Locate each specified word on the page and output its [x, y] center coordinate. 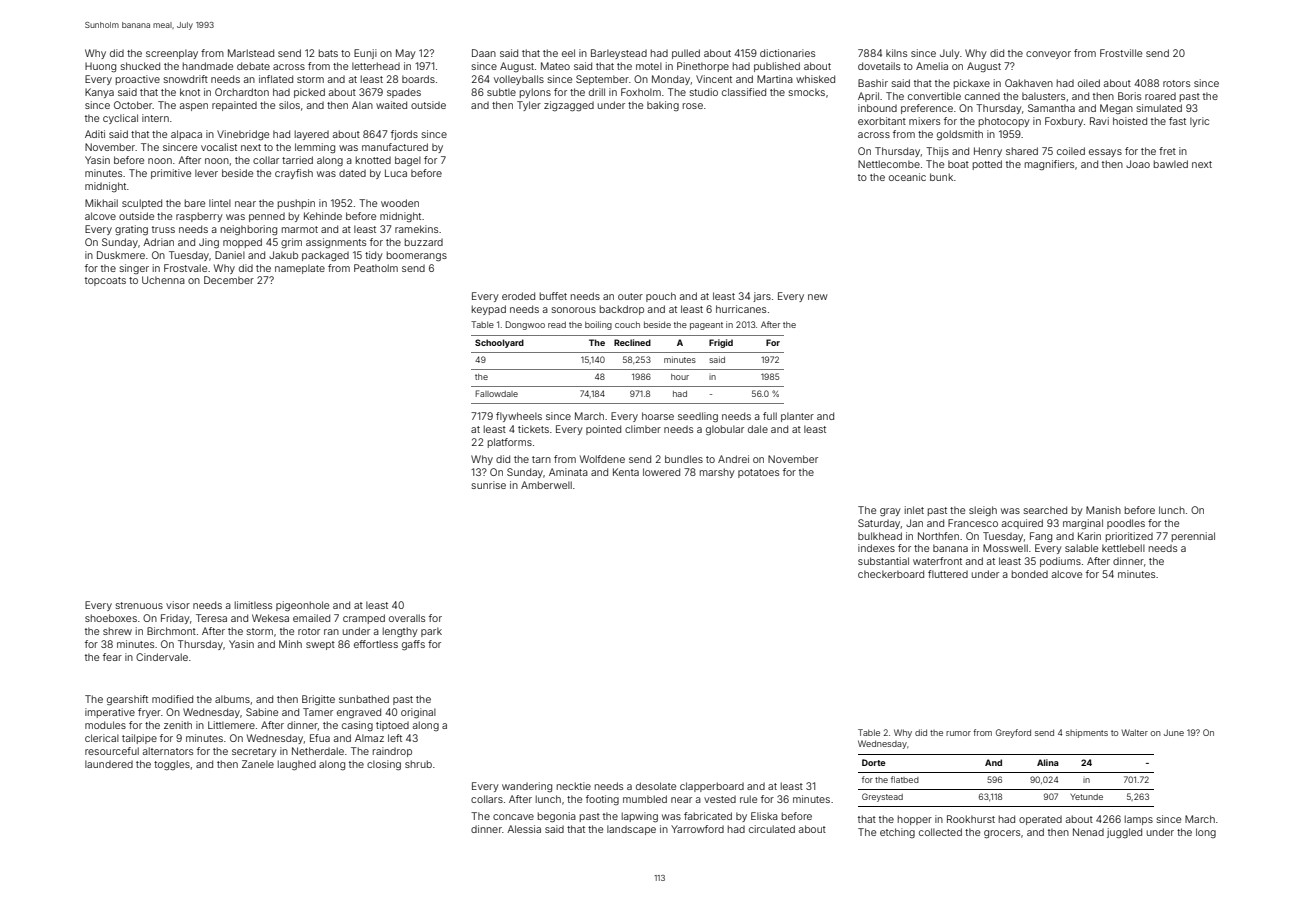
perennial [1193, 537]
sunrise [489, 485]
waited [391, 105]
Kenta [626, 472]
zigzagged [569, 106]
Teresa [211, 618]
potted [987, 165]
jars [762, 297]
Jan [914, 523]
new [818, 297]
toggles [172, 765]
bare [195, 203]
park [431, 632]
